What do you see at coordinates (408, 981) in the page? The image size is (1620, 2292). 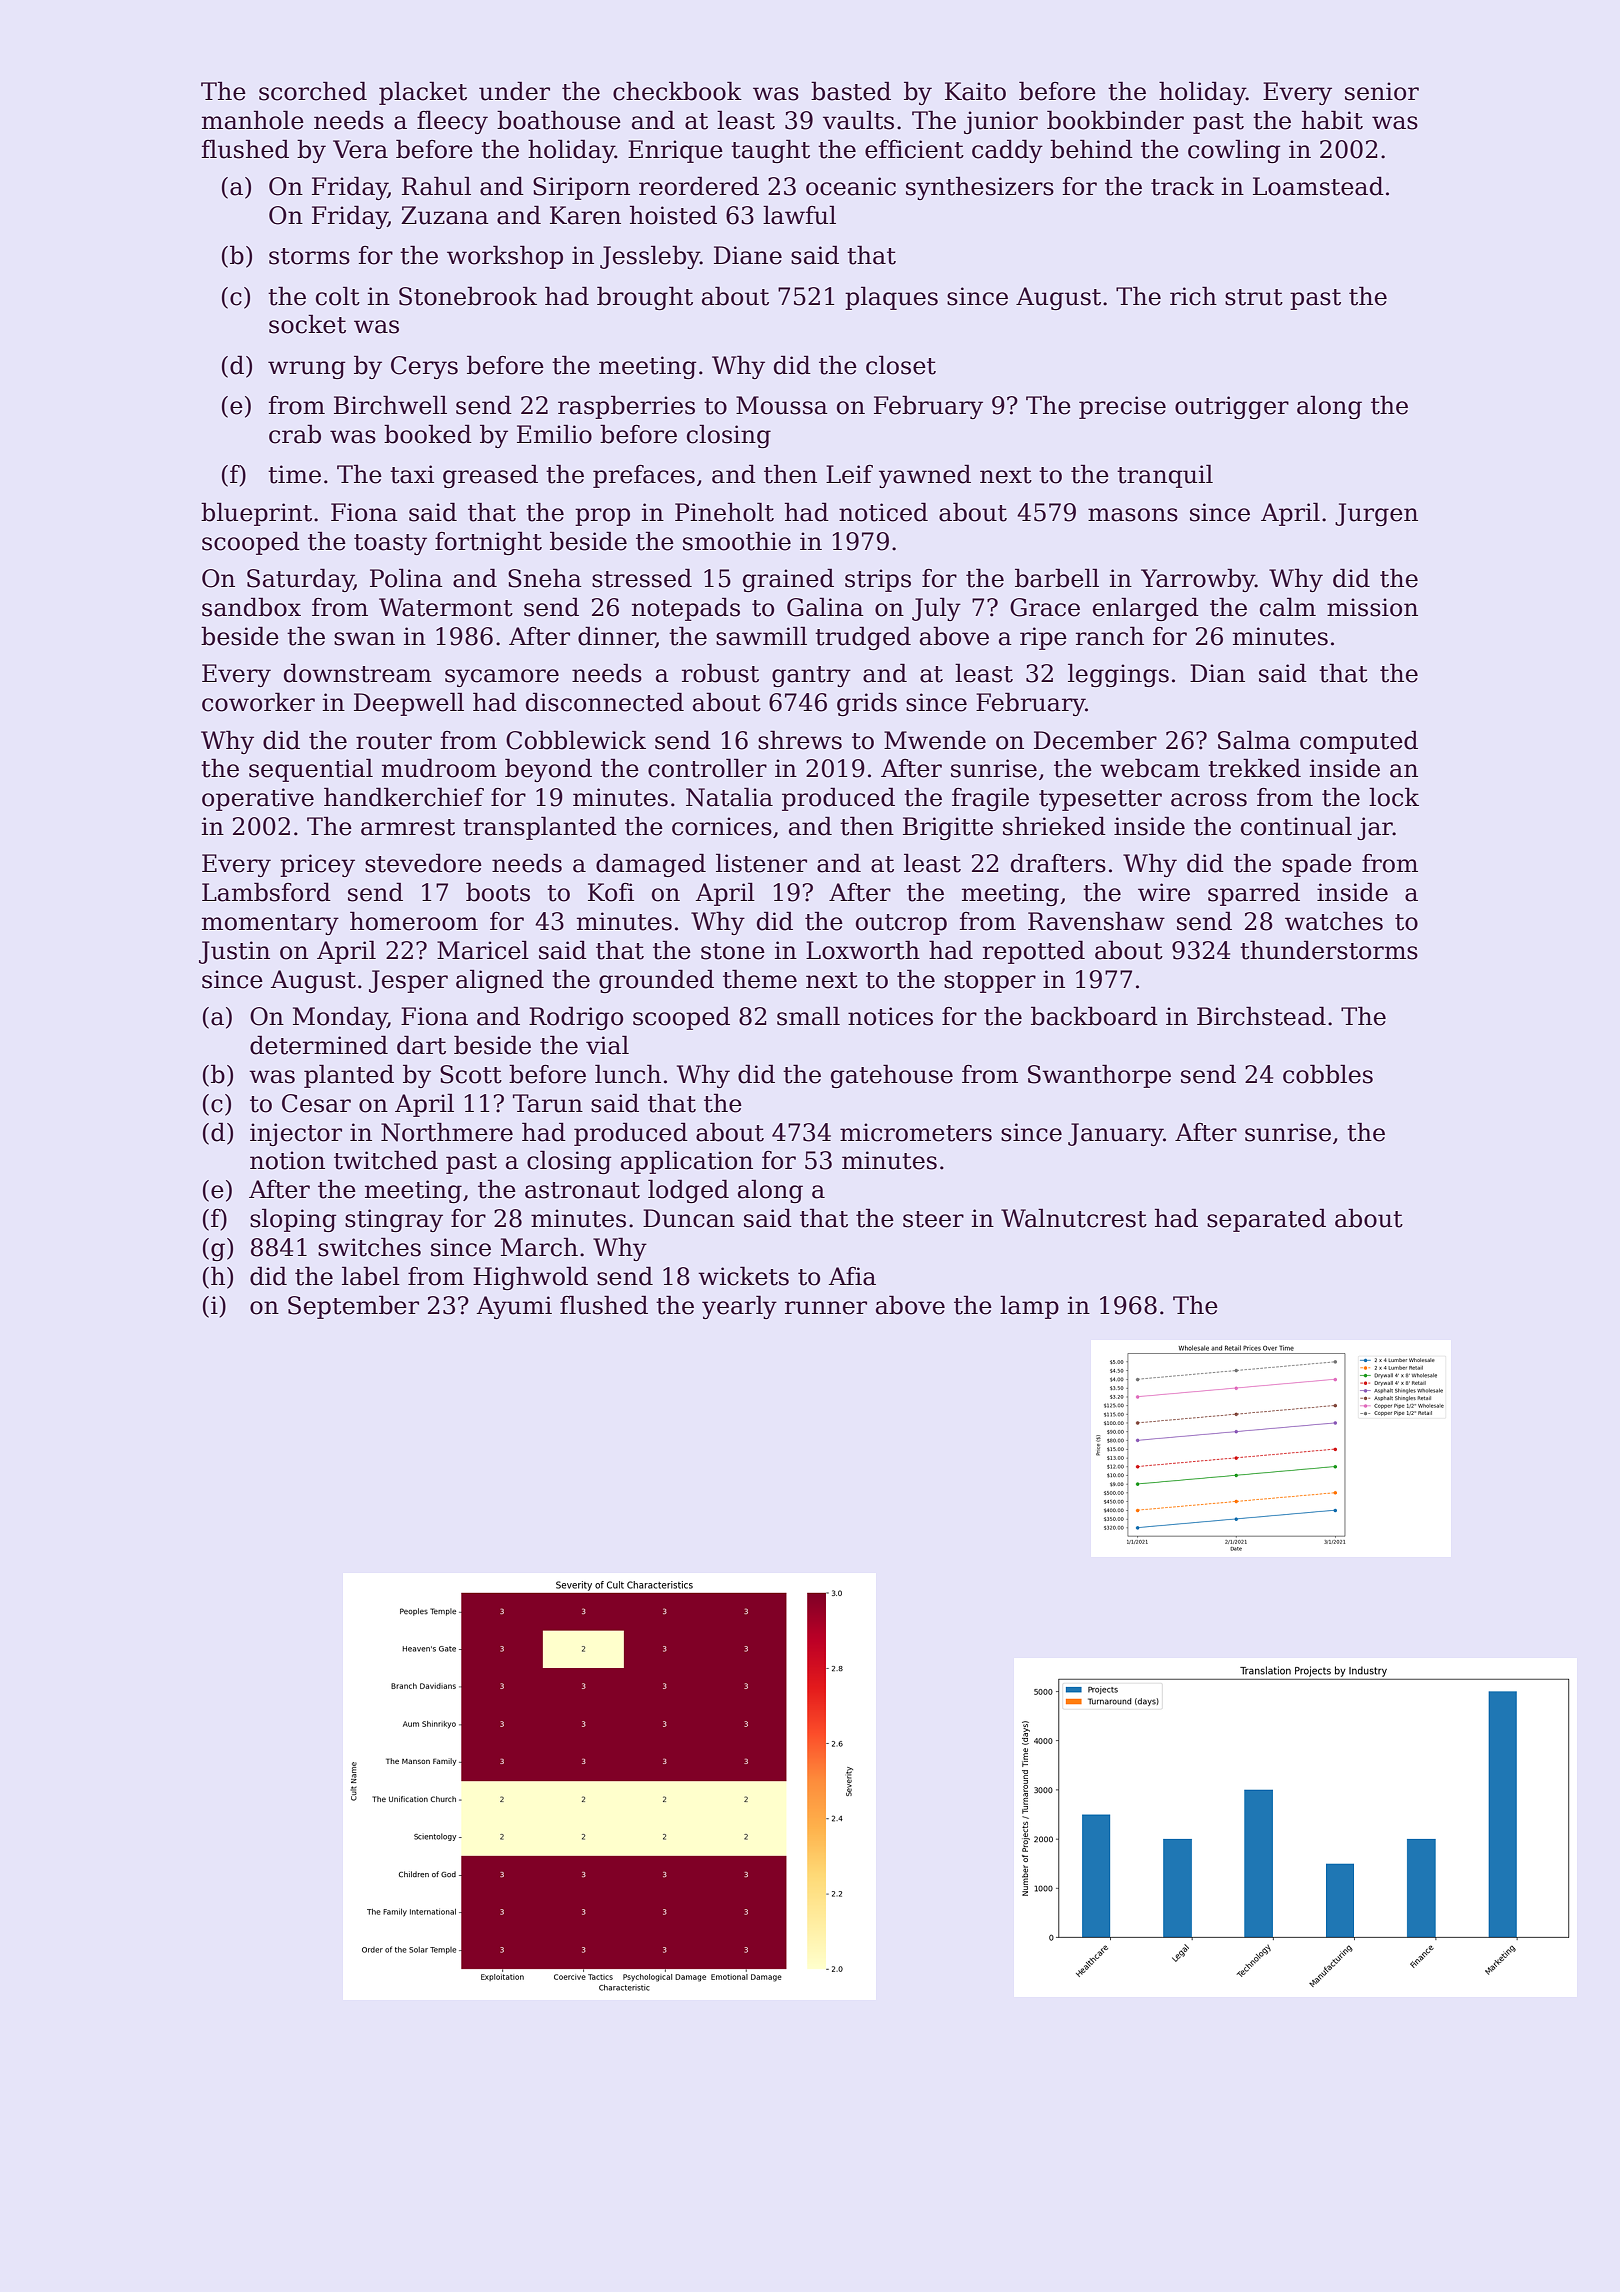 I see `Jesper` at bounding box center [408, 981].
